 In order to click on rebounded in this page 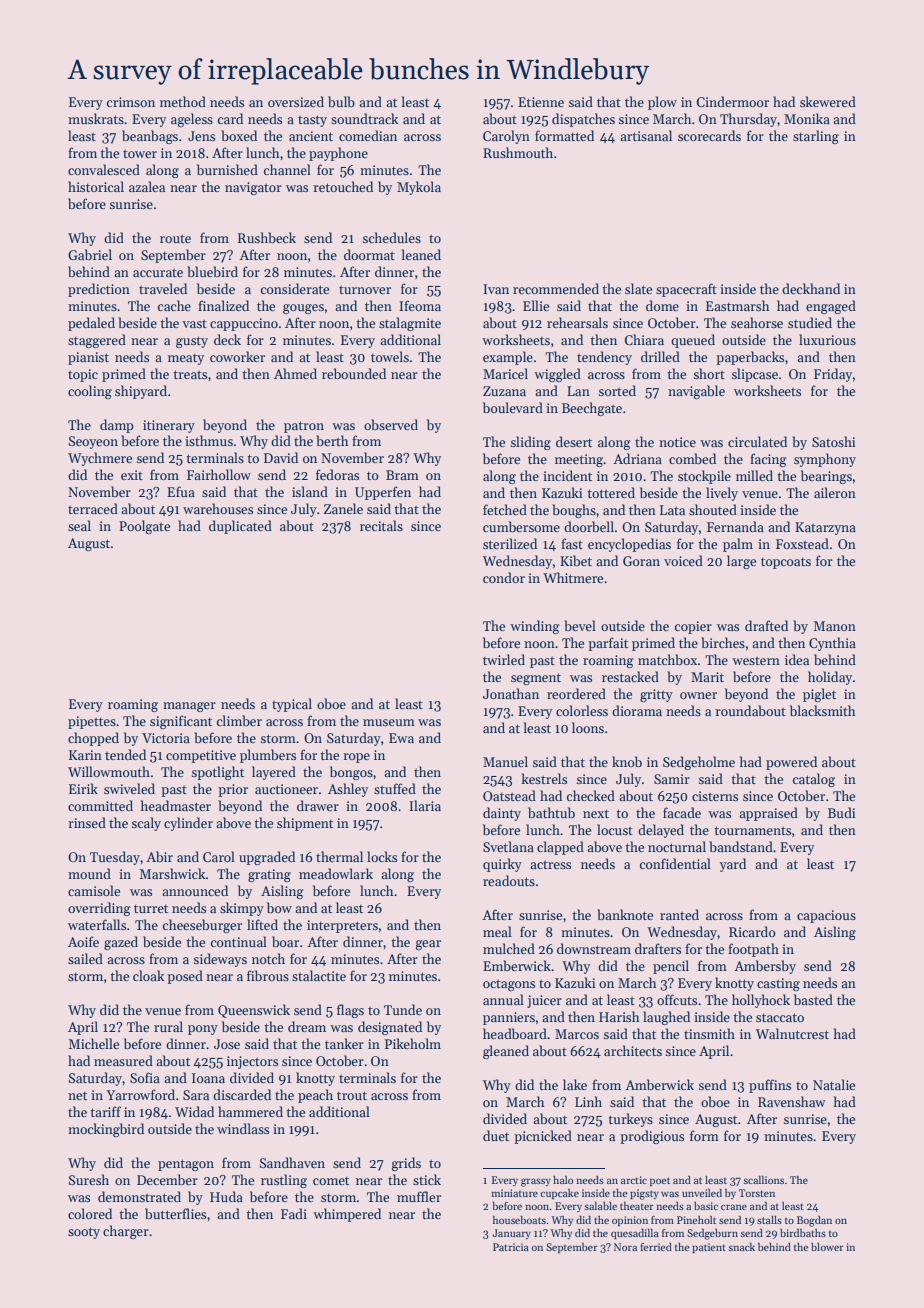, I will do `click(354, 373)`.
